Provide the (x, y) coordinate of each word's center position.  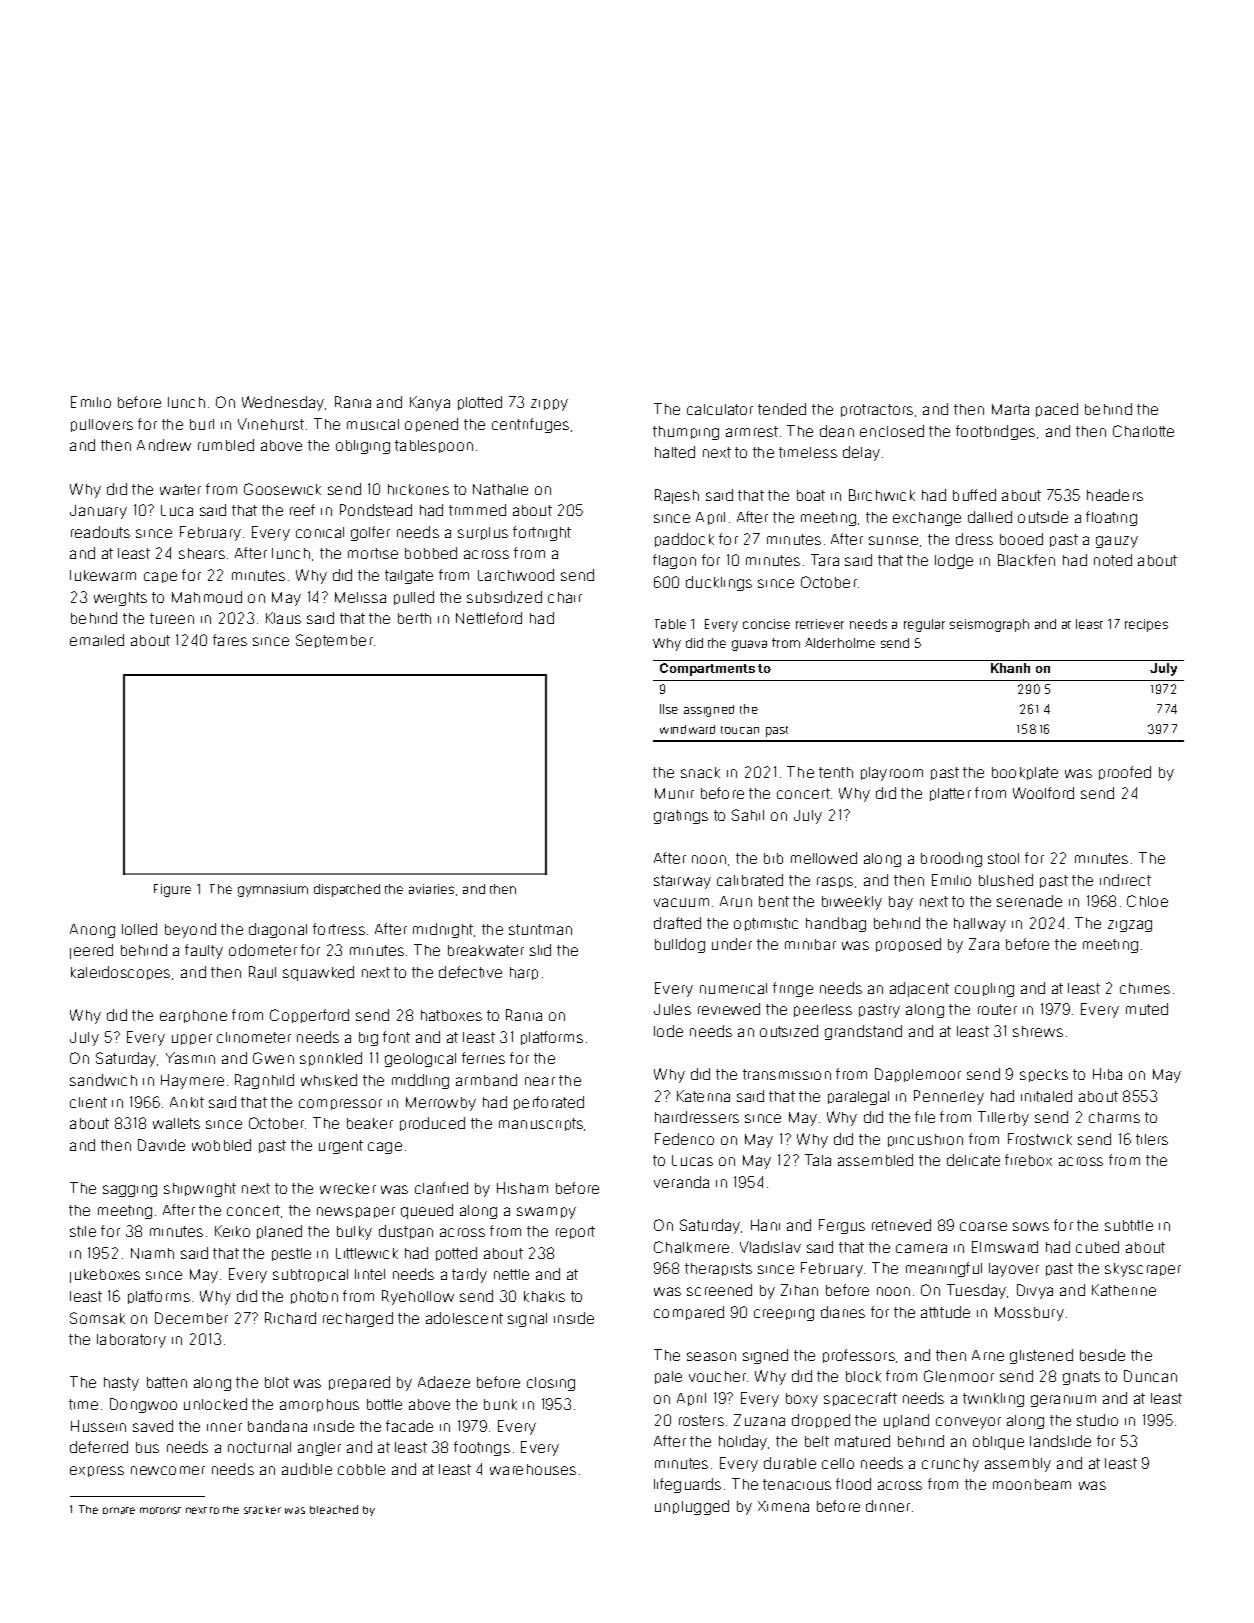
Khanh (1010, 668)
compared (689, 1313)
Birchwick (882, 495)
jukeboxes (105, 1276)
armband (486, 1080)
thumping (686, 433)
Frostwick (1040, 1139)
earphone (193, 1016)
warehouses (533, 1469)
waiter (180, 489)
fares (230, 640)
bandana (277, 1426)
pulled (414, 598)
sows (1031, 1226)
